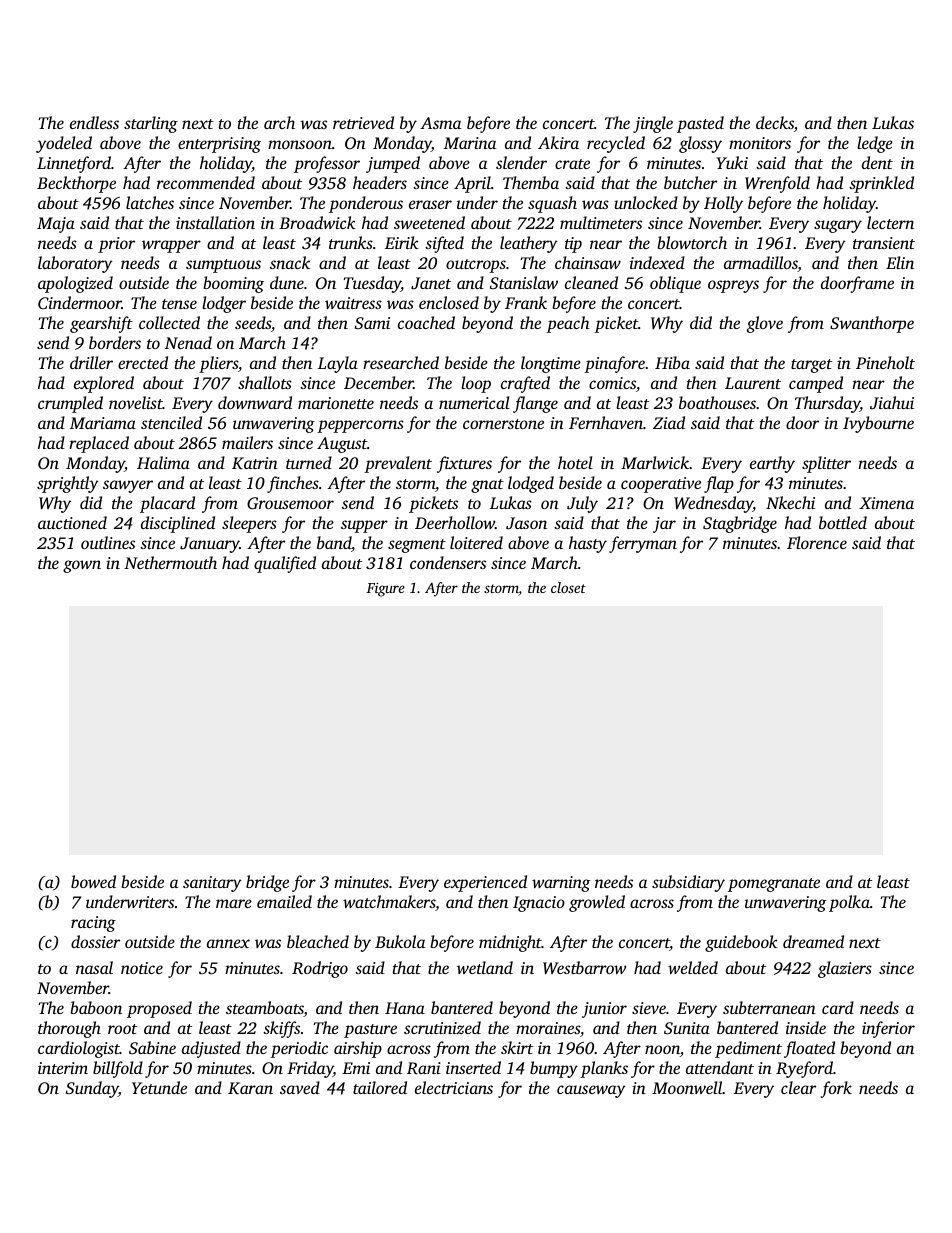  I want to click on electricians, so click(454, 1087).
